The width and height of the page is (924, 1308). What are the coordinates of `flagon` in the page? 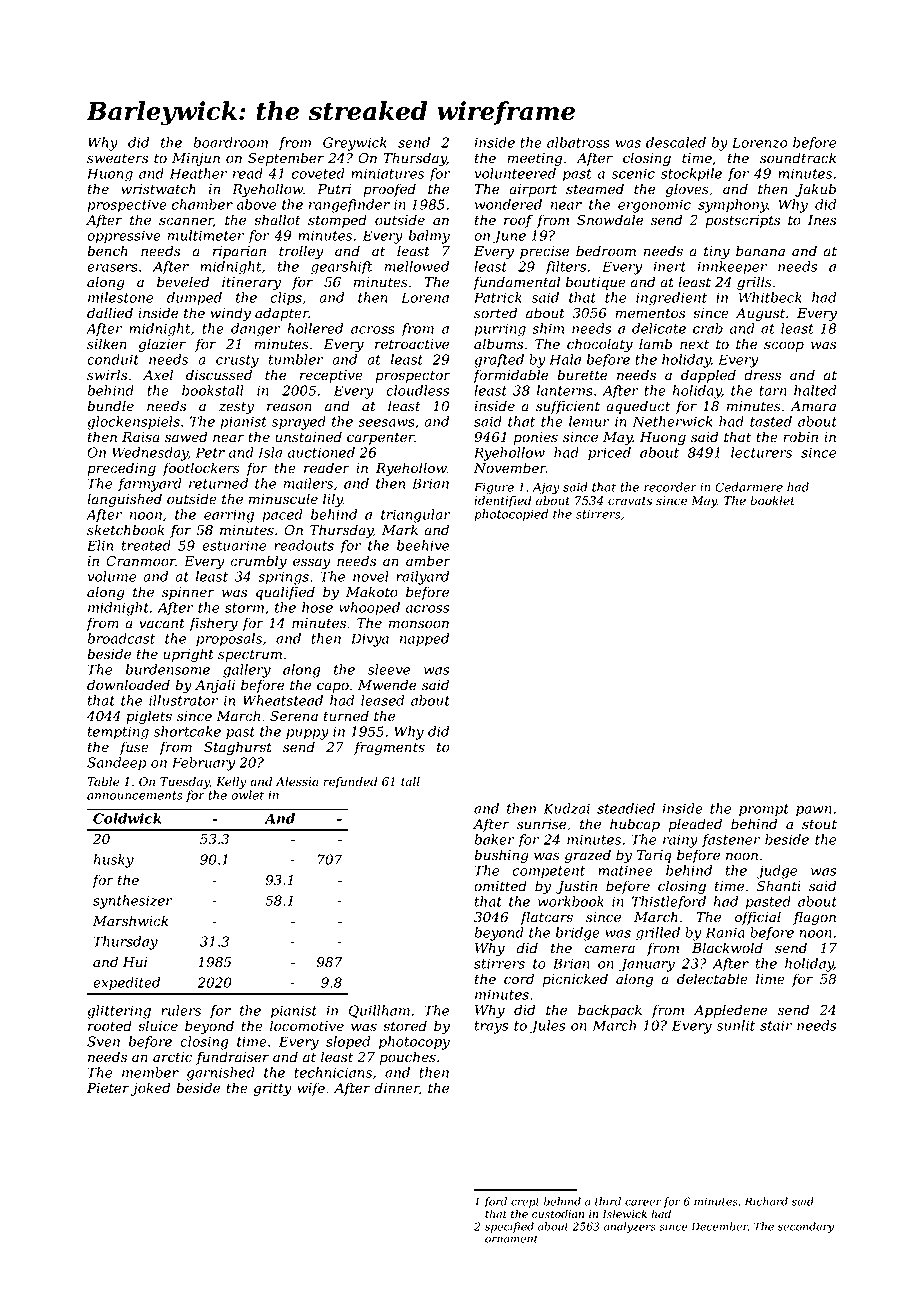 It's located at (814, 918).
